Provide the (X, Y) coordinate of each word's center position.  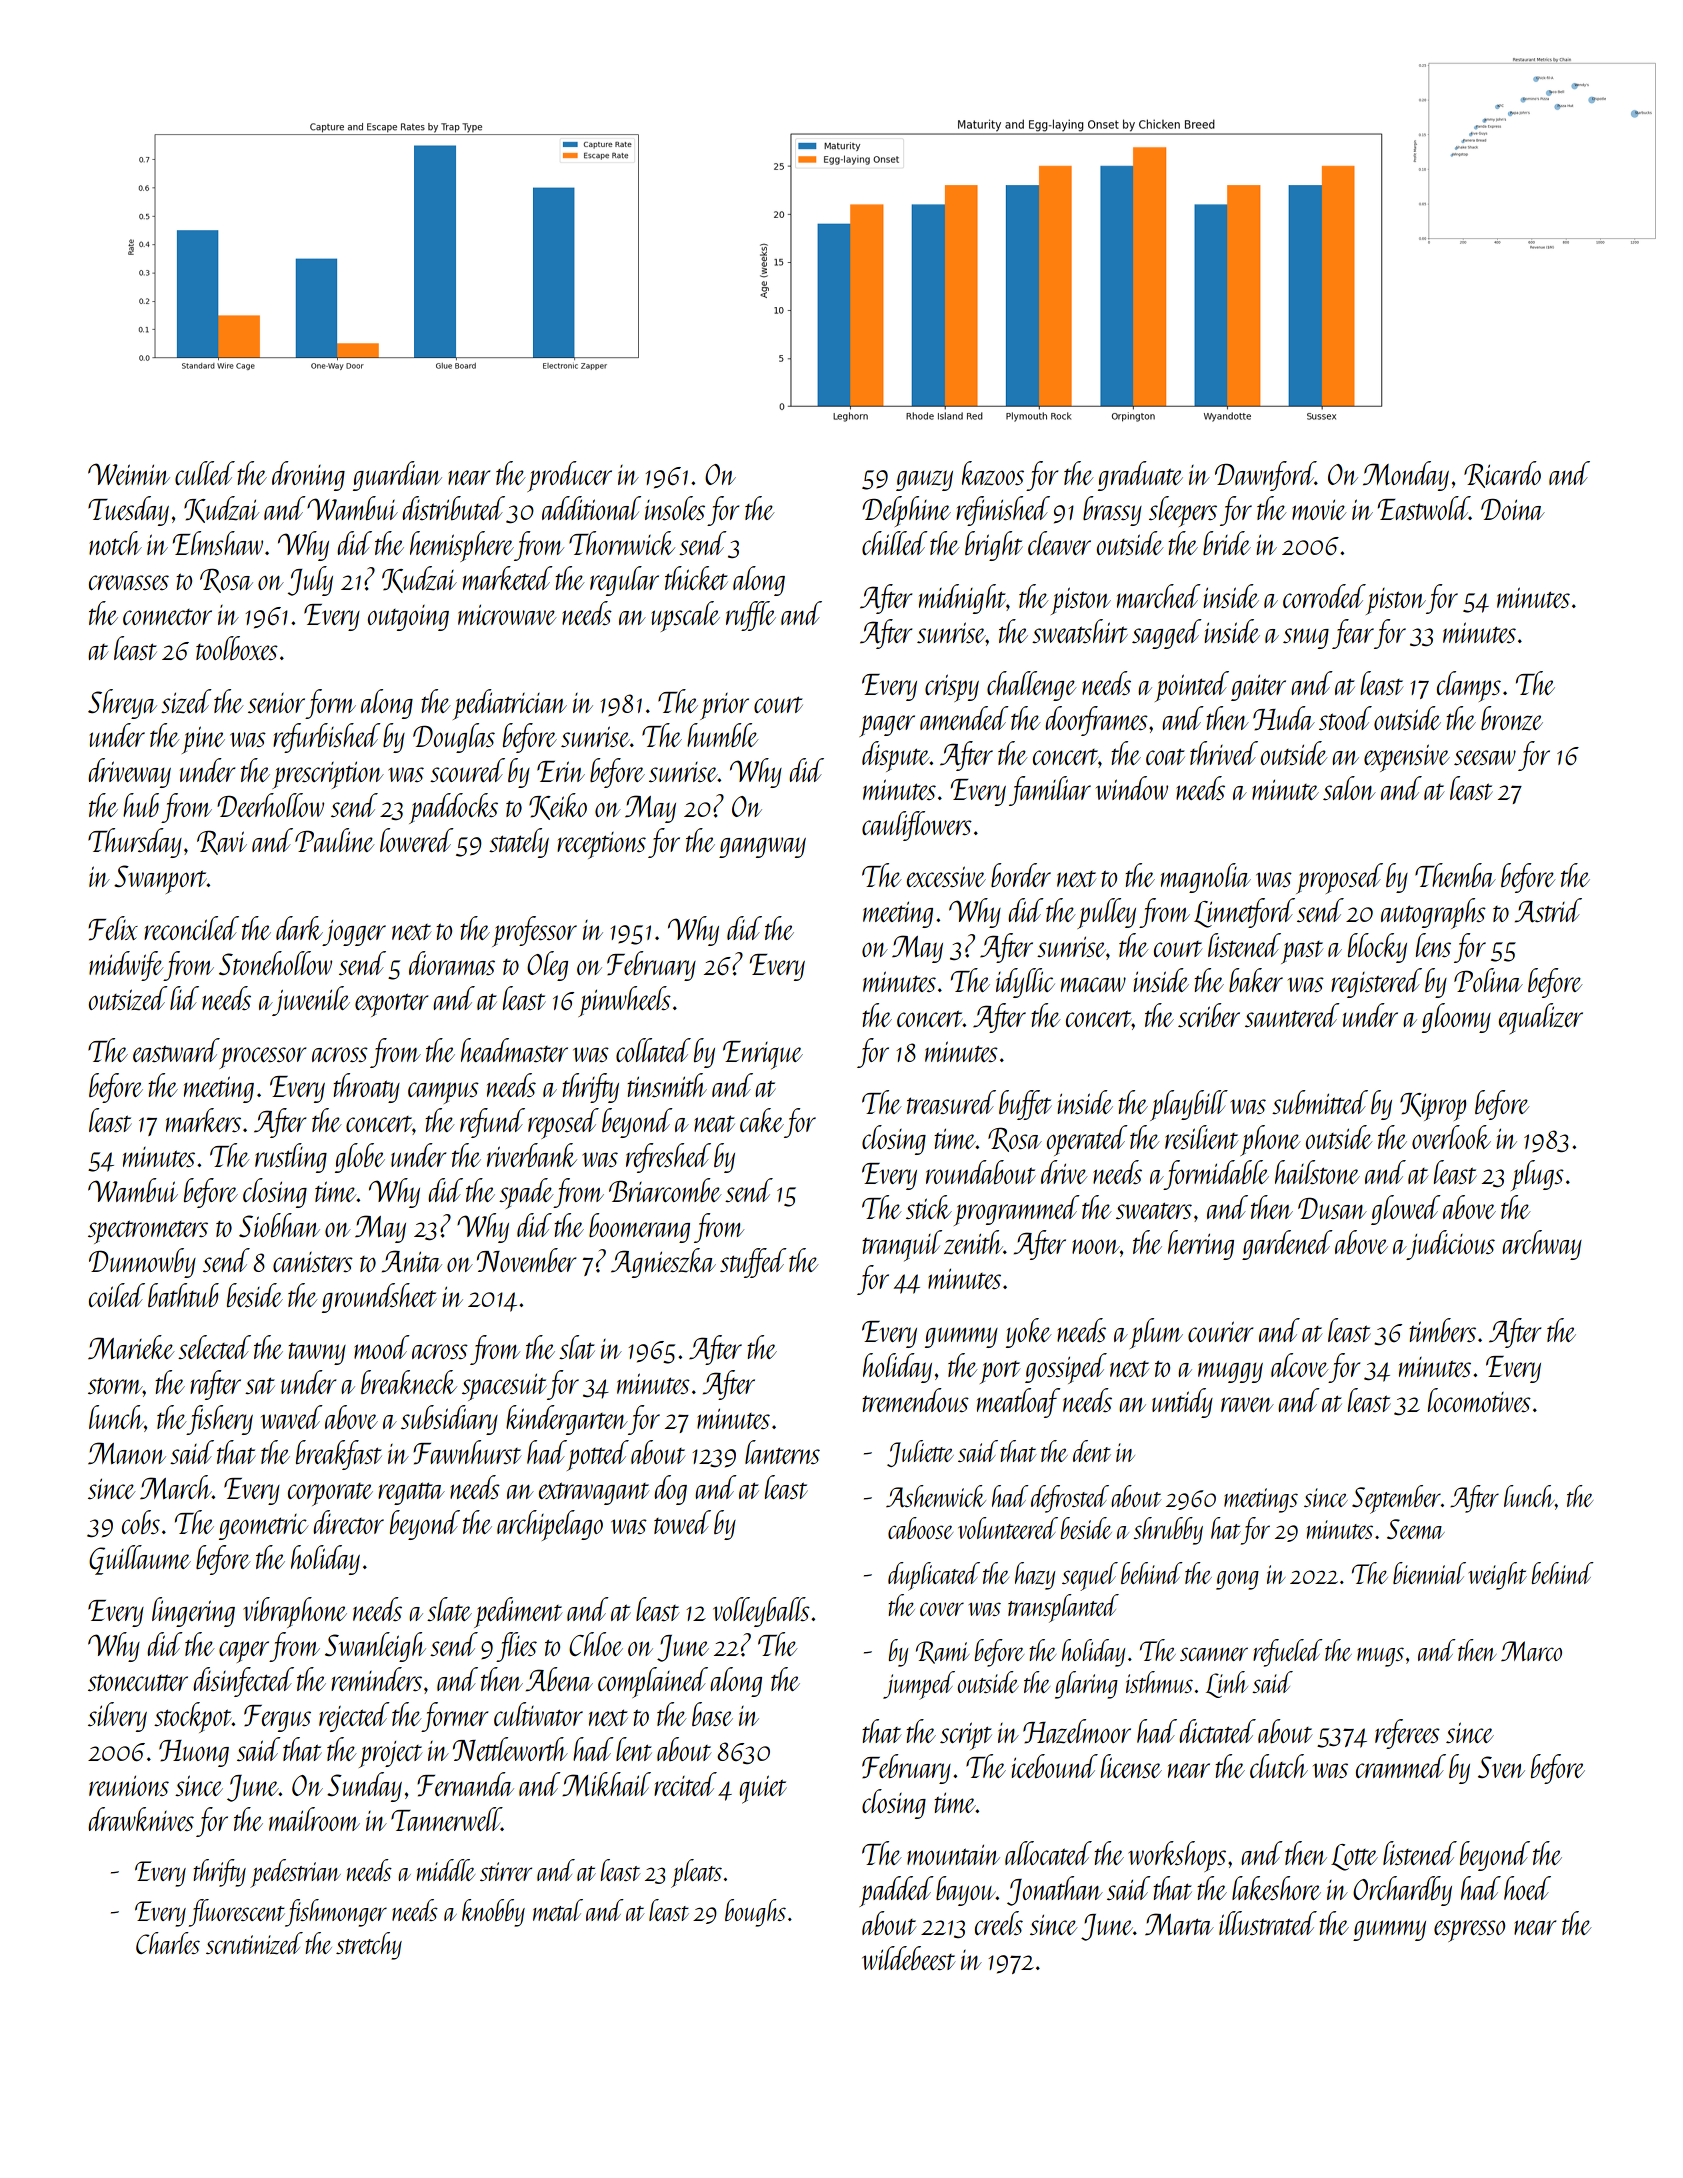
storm (115, 1386)
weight (1497, 1576)
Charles (168, 1943)
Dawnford (1265, 476)
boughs (755, 1913)
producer (569, 476)
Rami (942, 1652)
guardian (397, 476)
